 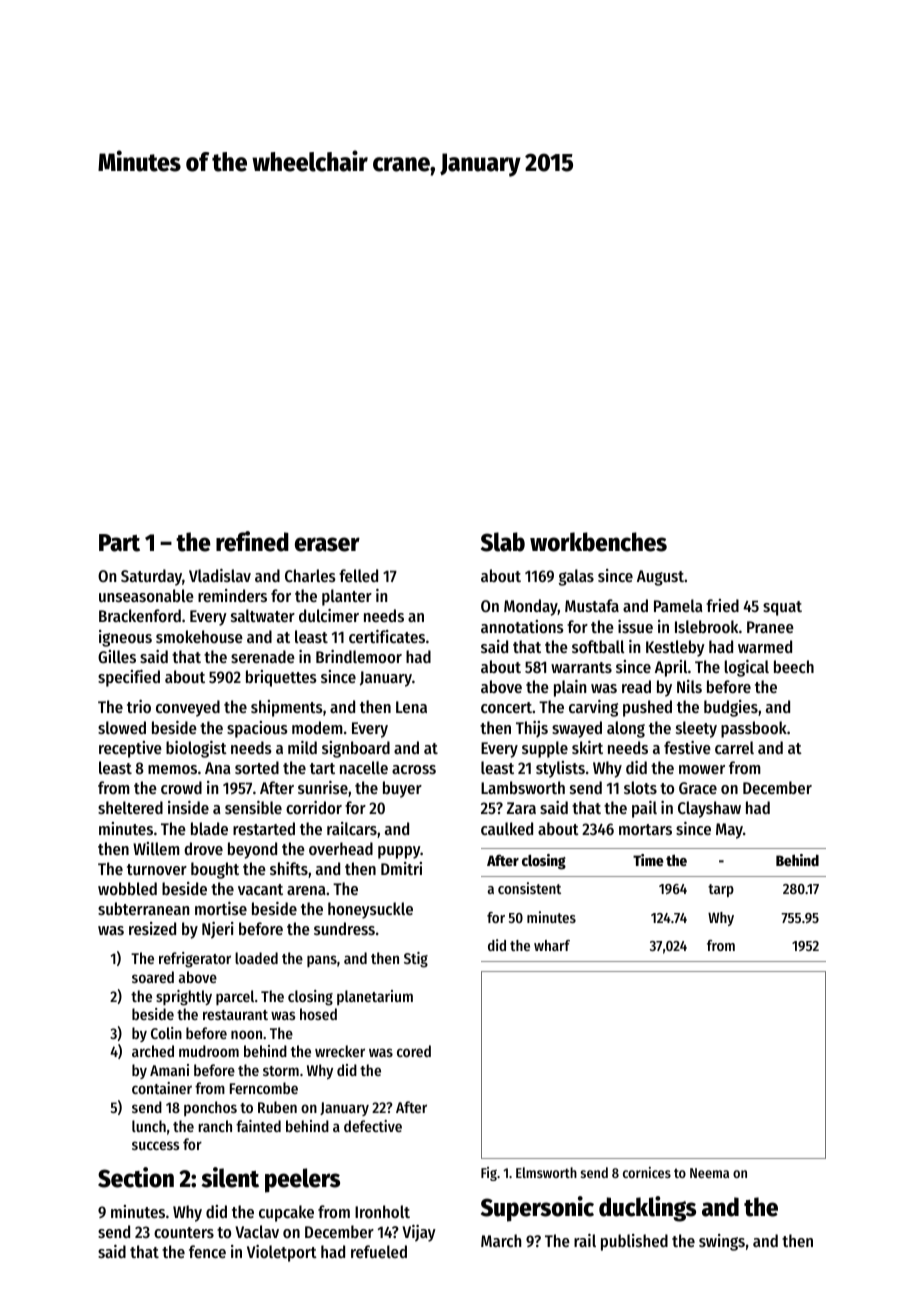 What do you see at coordinates (246, 1034) in the page?
I see `noon` at bounding box center [246, 1034].
